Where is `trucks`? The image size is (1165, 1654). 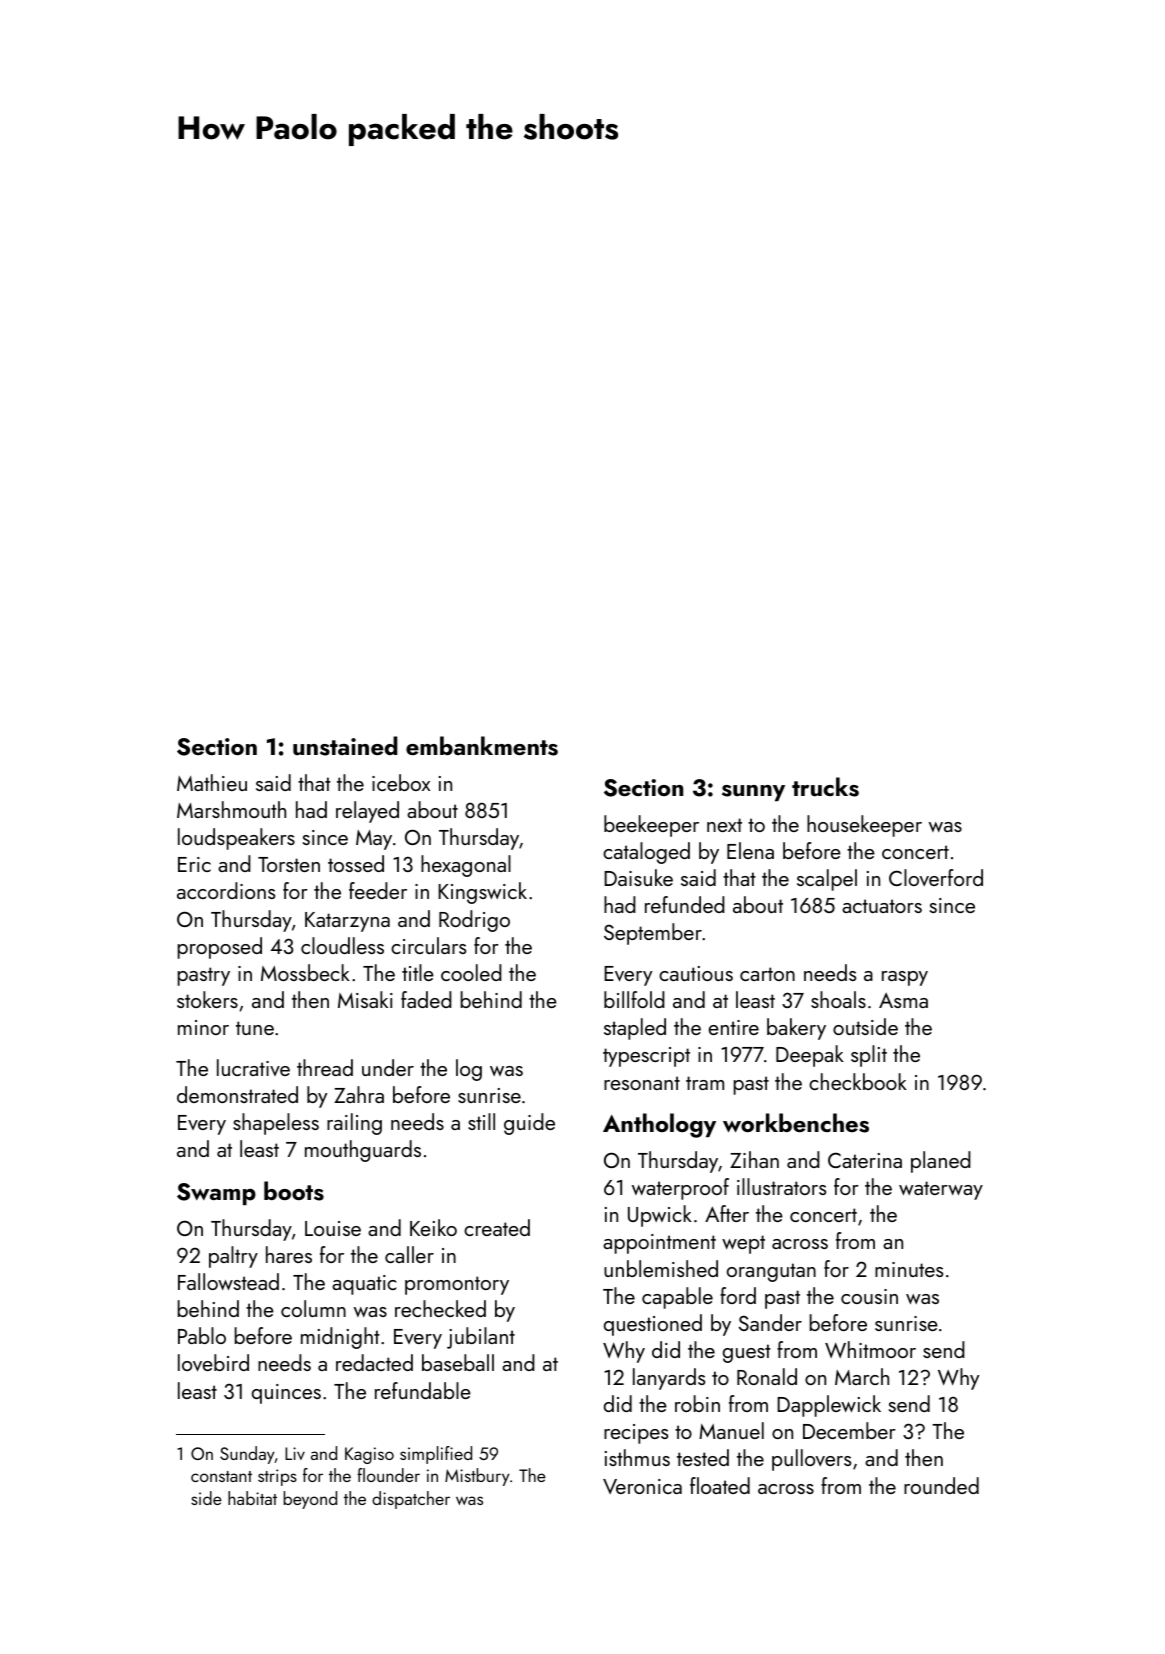 trucks is located at coordinates (825, 787).
